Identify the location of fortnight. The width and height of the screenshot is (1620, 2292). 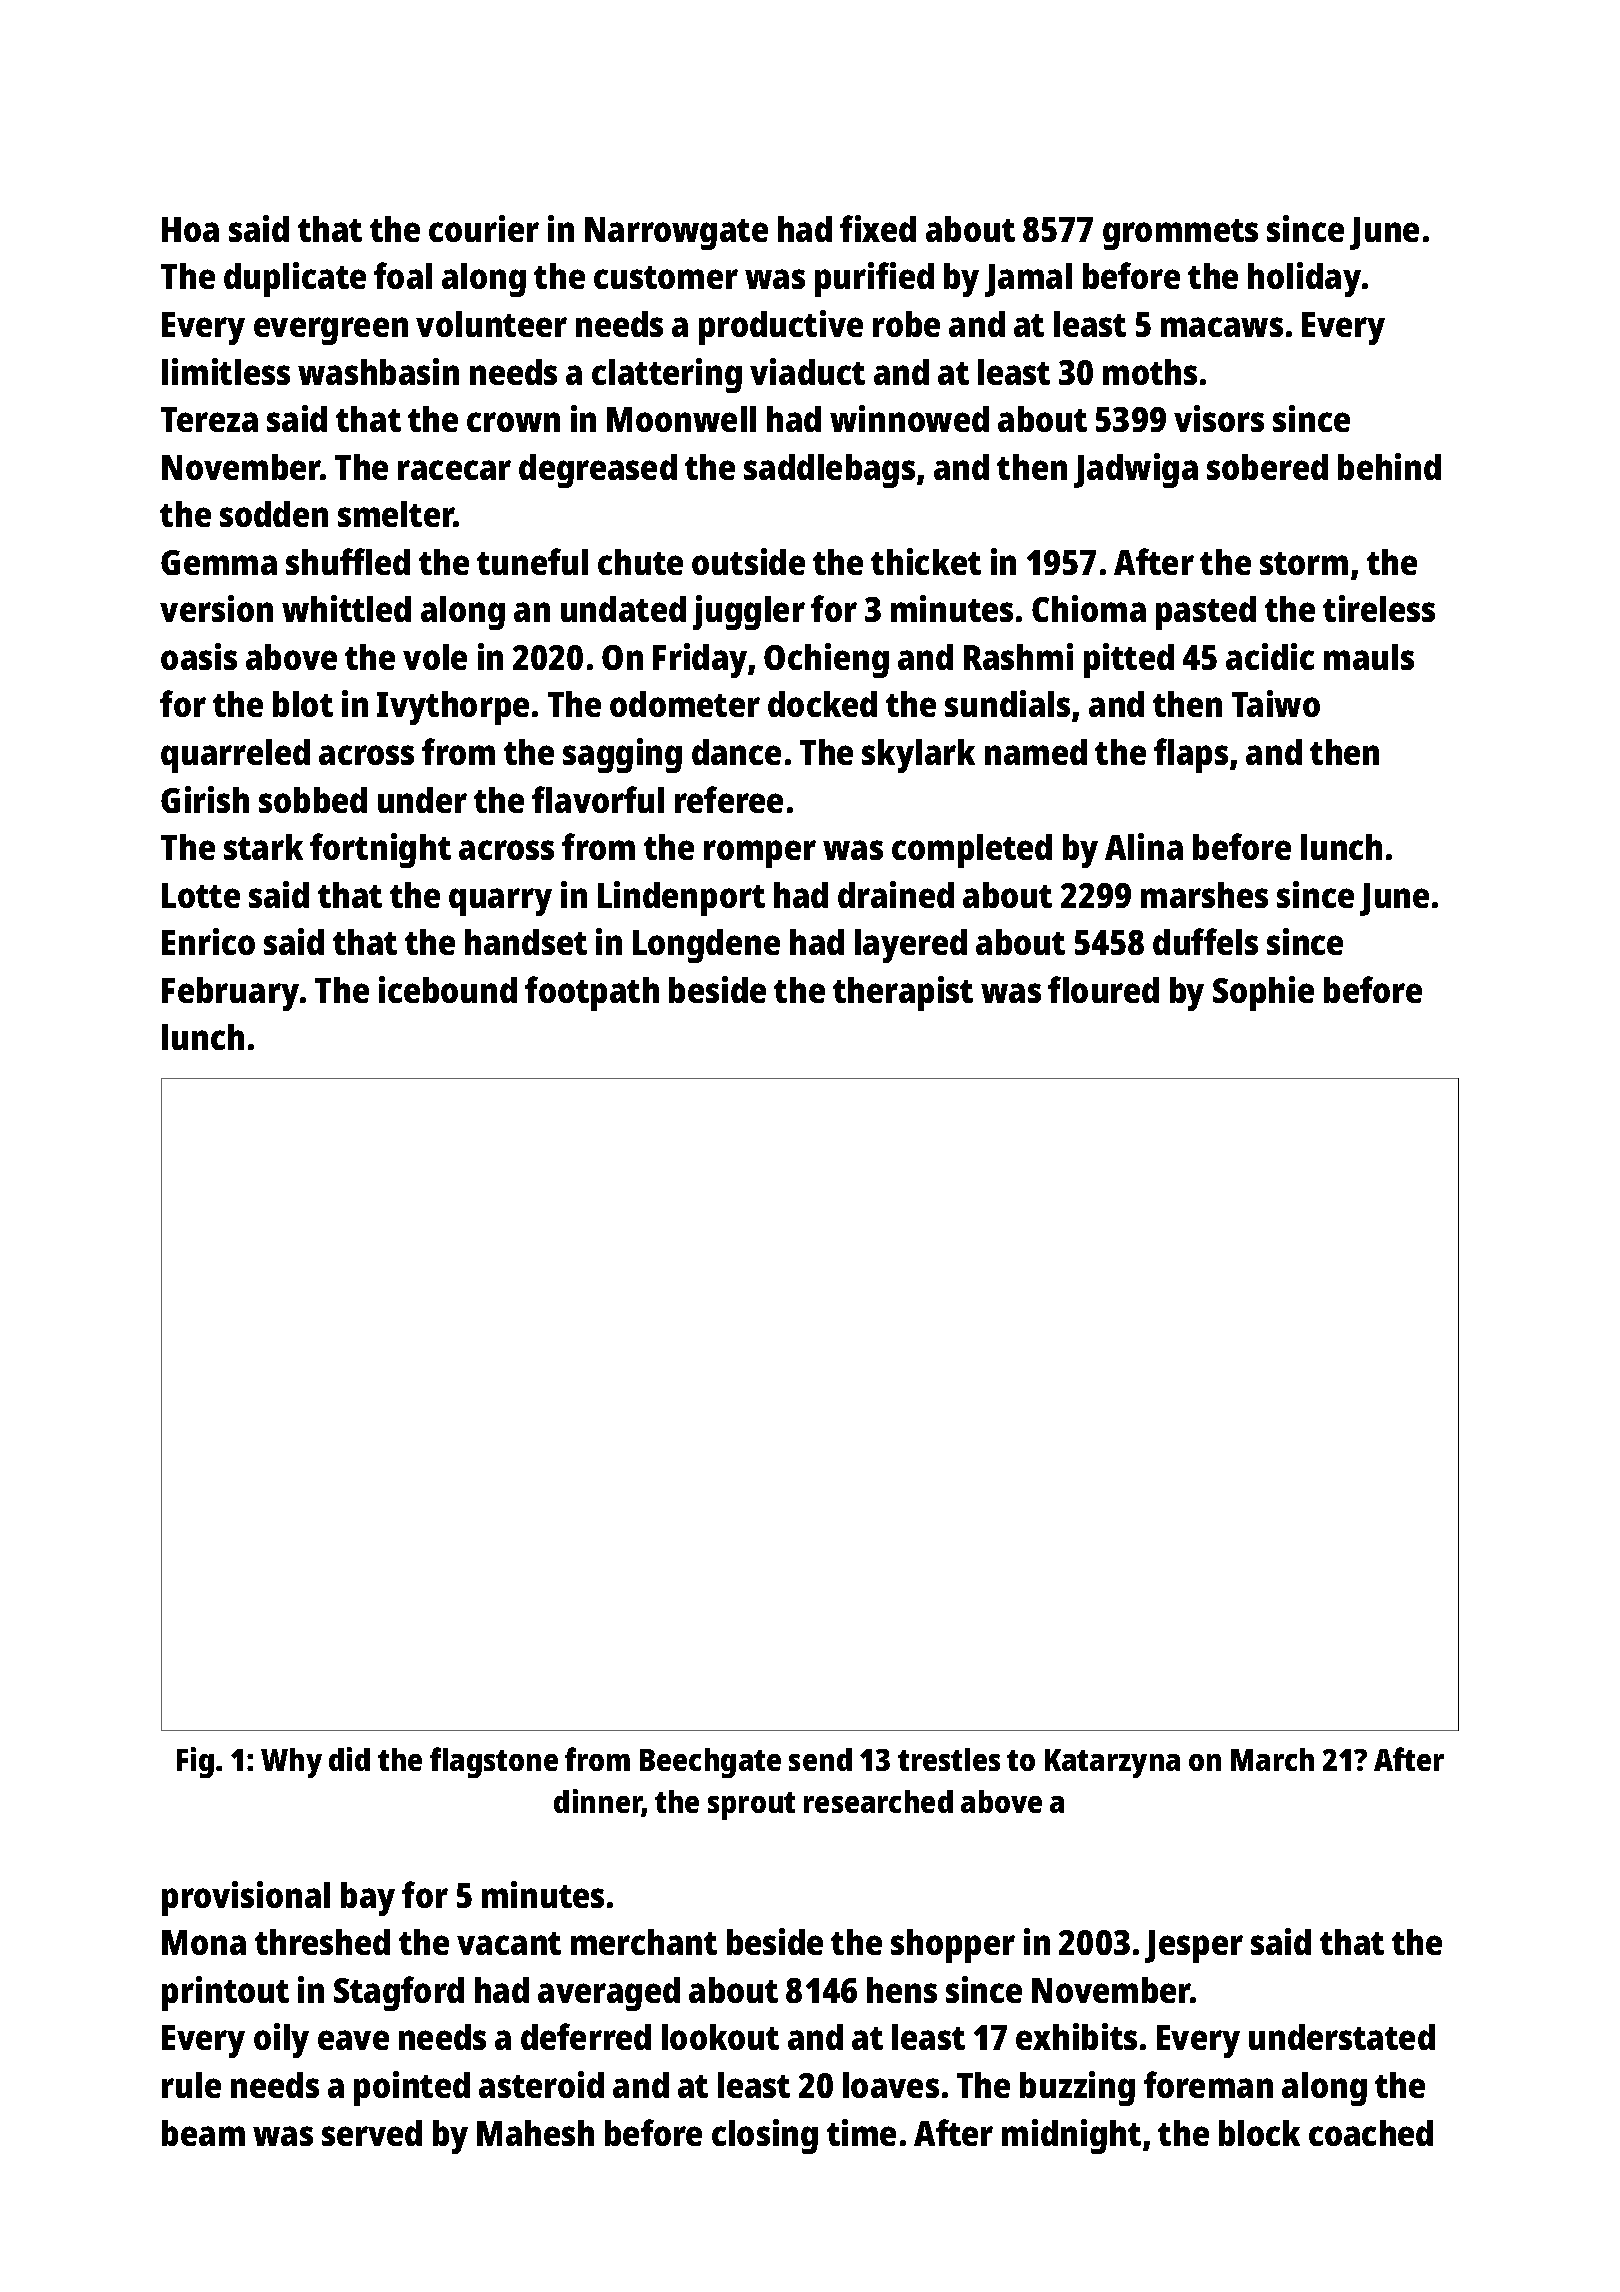
(380, 850).
